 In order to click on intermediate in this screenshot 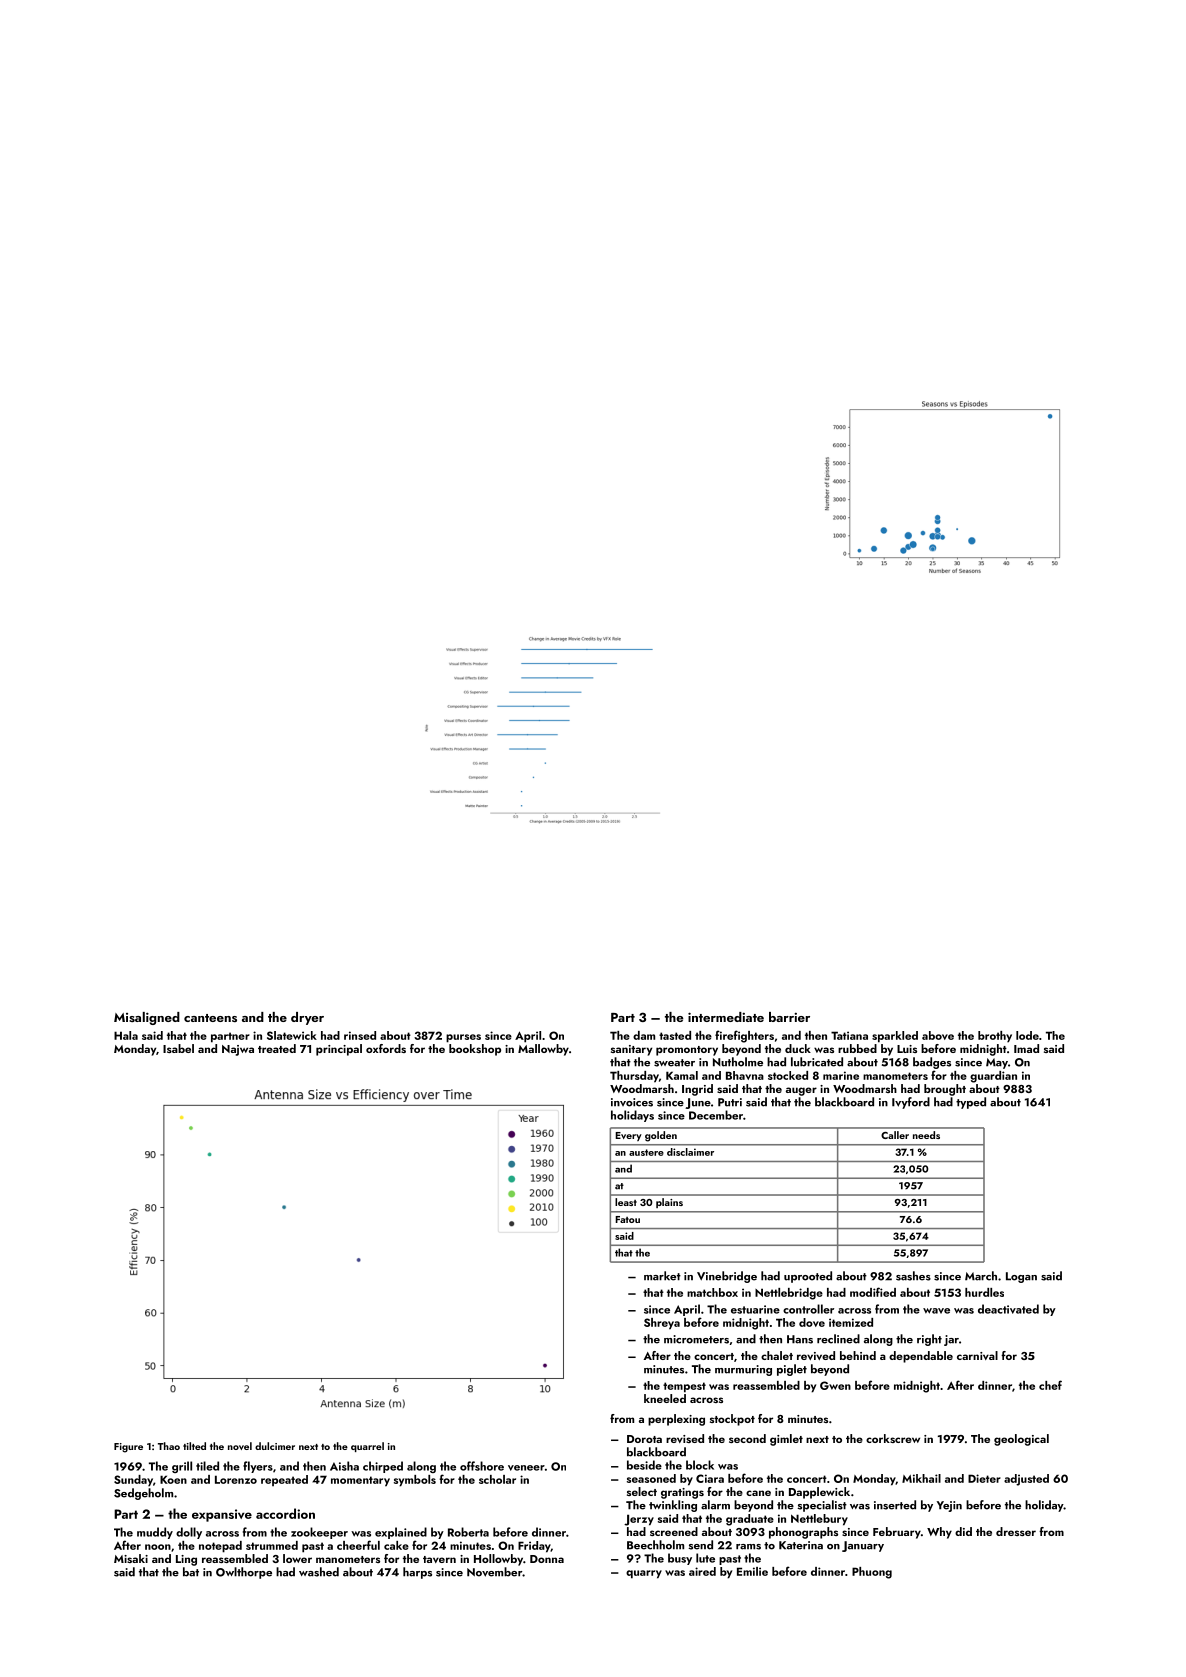, I will do `click(726, 1017)`.
